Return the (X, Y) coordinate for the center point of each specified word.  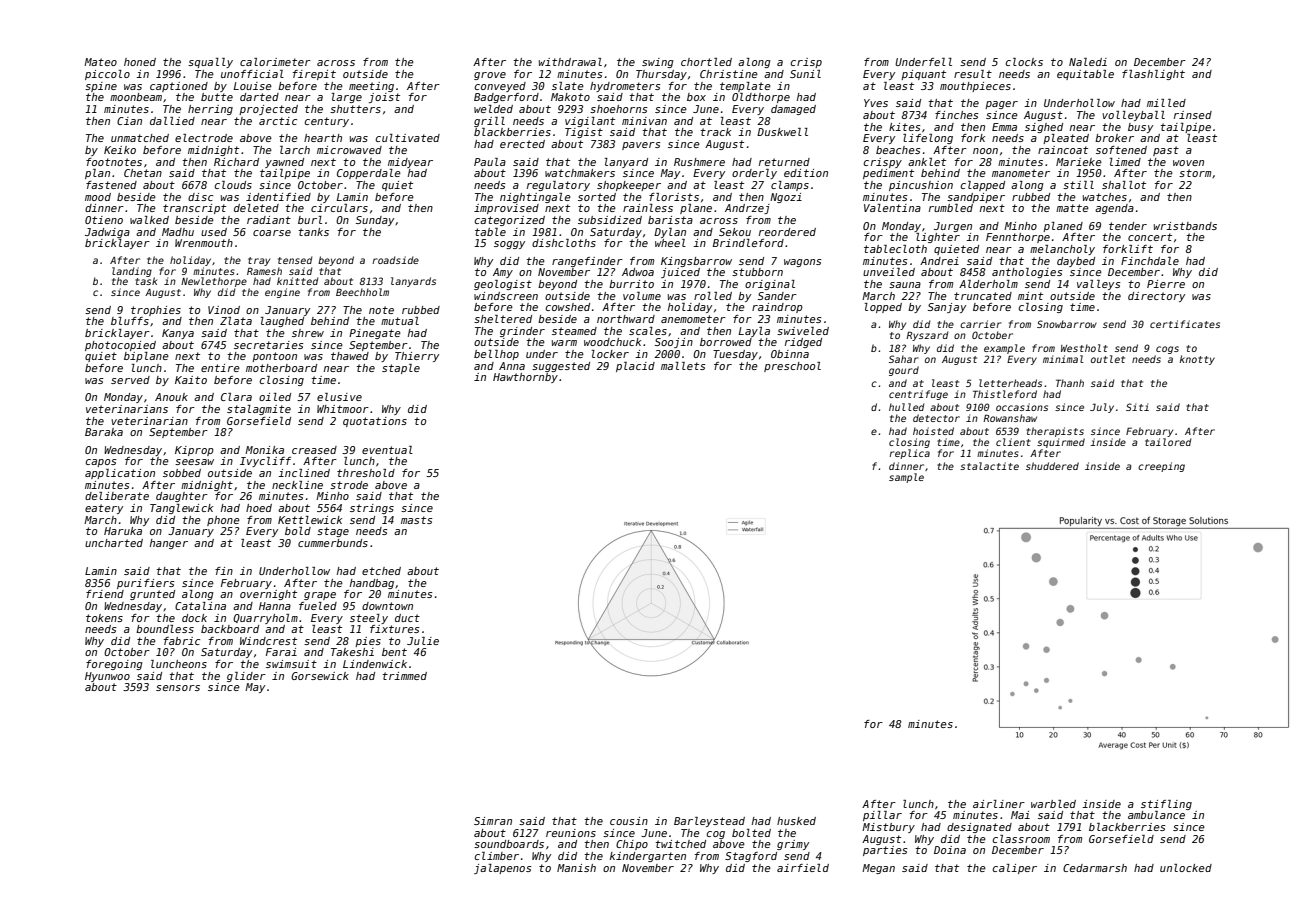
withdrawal (570, 62)
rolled (713, 296)
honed (140, 62)
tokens (104, 618)
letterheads (1010, 383)
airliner (999, 804)
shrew (308, 333)
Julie (423, 641)
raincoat (1063, 150)
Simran (493, 821)
